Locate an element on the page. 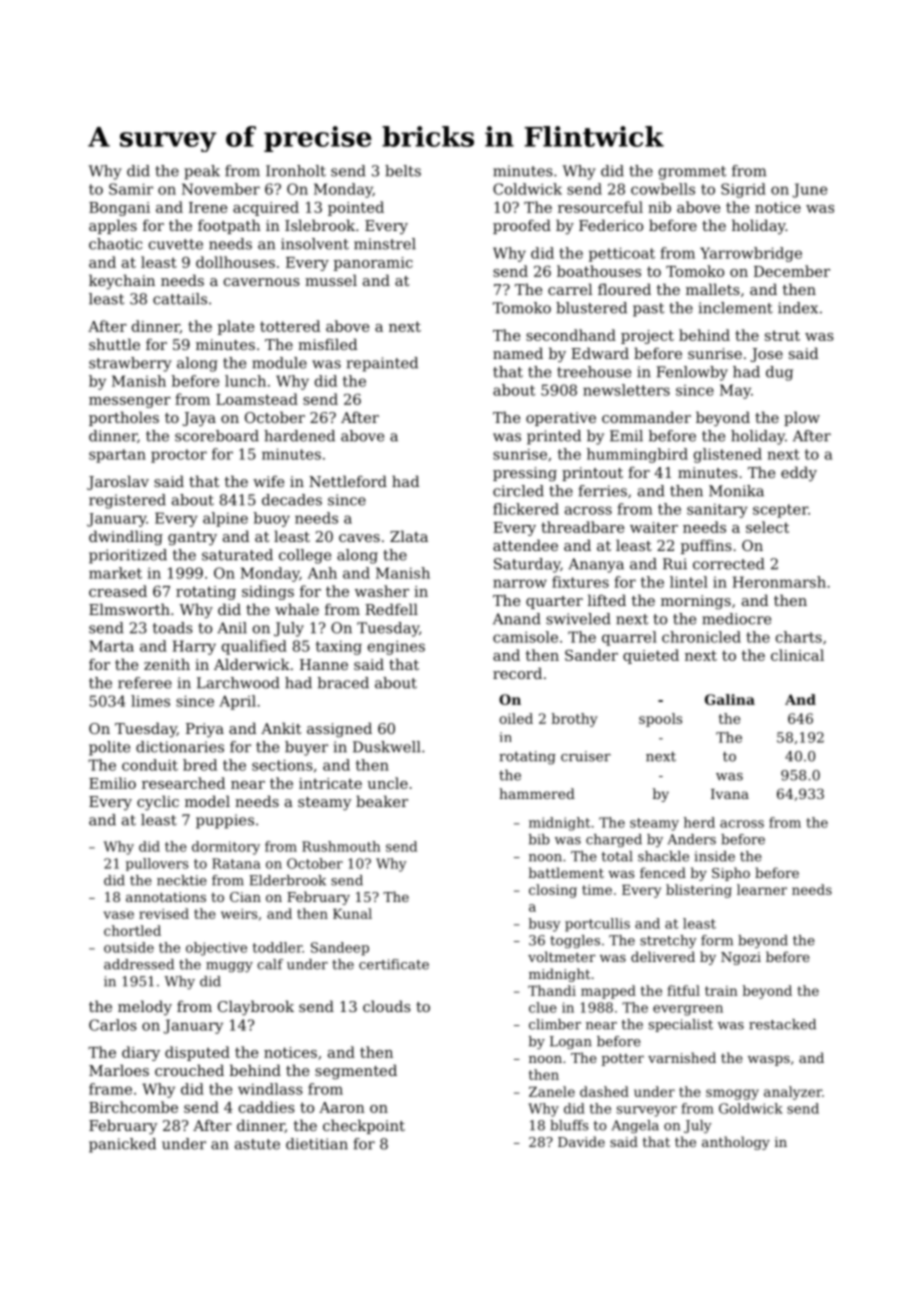 The image size is (924, 1311). Coldwick is located at coordinates (527, 189).
